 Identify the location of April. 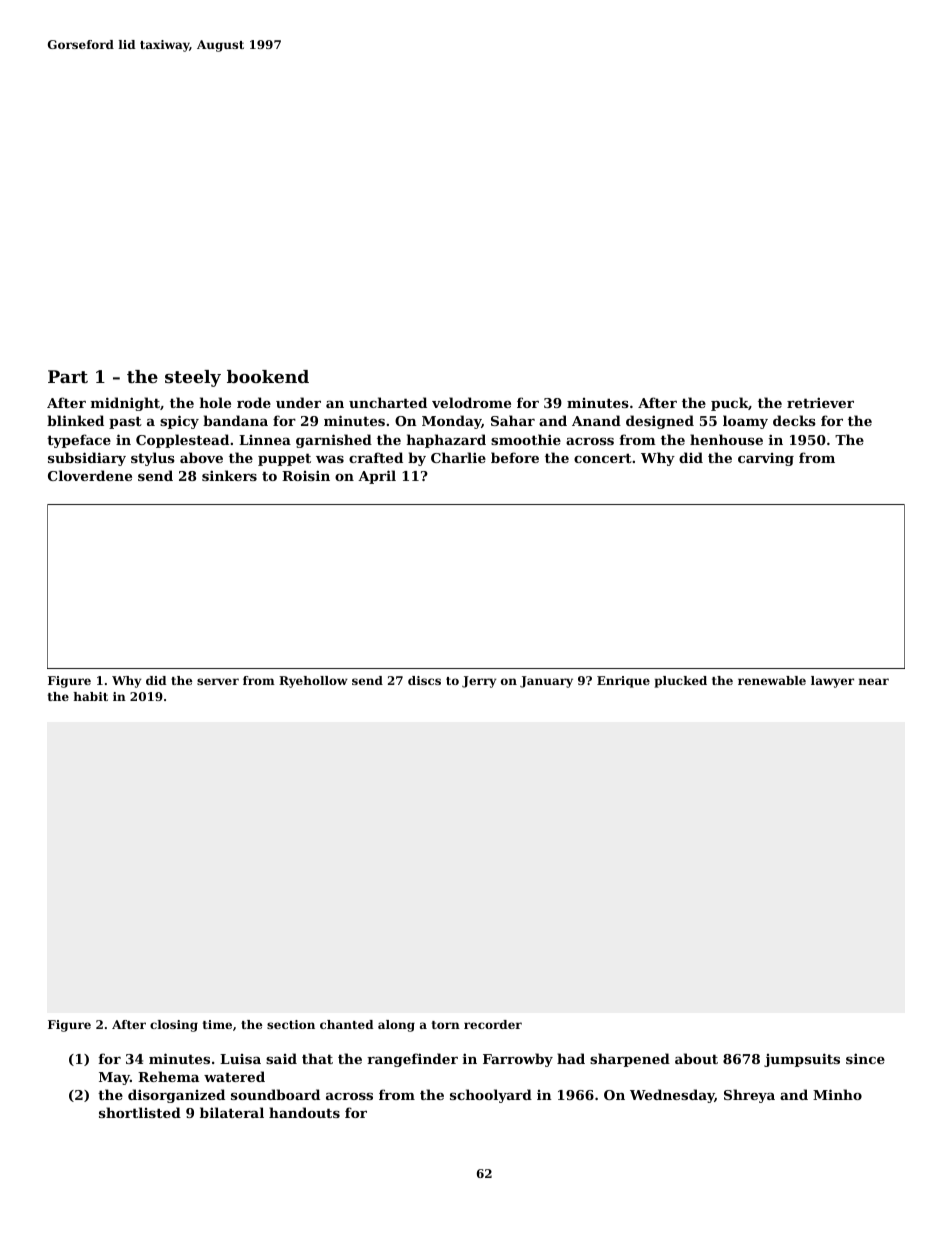
(377, 477).
